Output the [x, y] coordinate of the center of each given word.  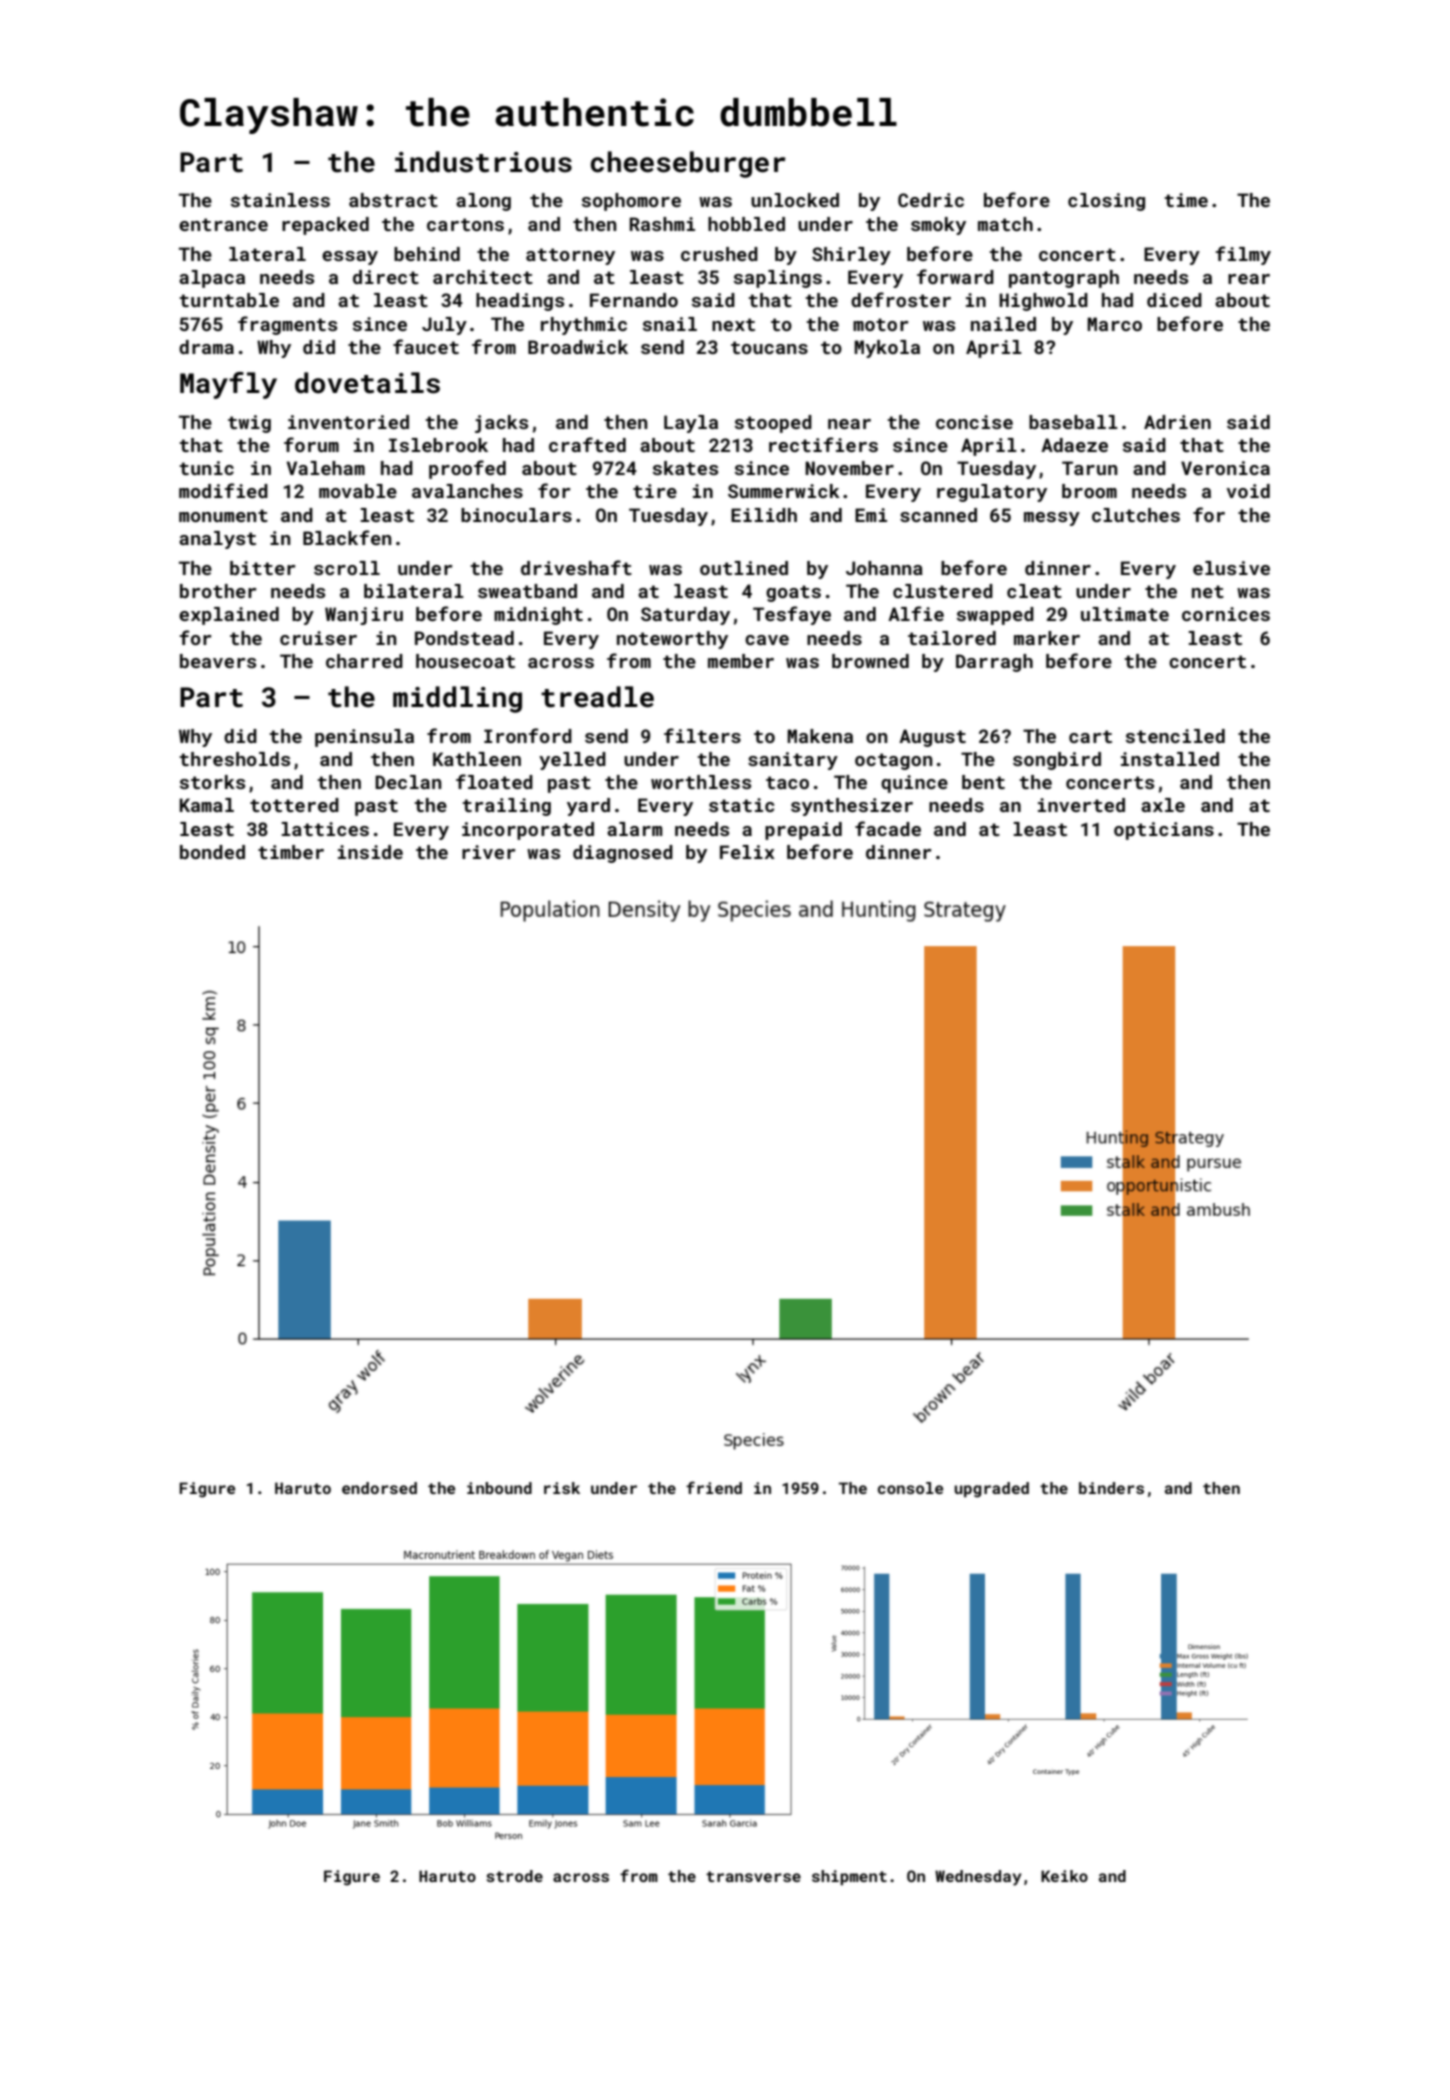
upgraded [991, 1490]
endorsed [379, 1488]
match [1005, 224]
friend [714, 1487]
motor [881, 324]
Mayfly [228, 385]
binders [1111, 1488]
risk [562, 1488]
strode [514, 1876]
